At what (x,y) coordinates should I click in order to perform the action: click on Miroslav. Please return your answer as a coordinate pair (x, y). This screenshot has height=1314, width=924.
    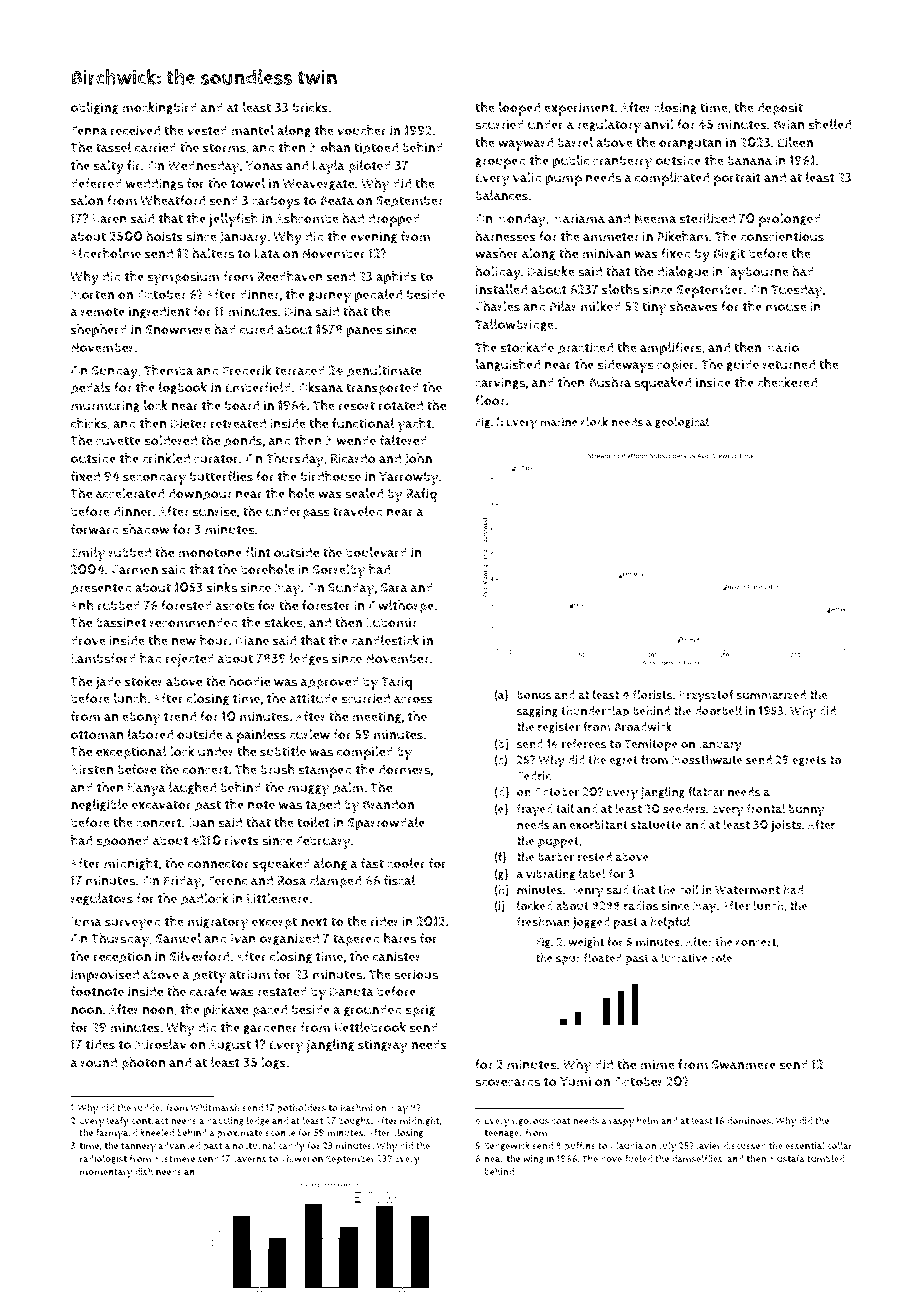
    Looking at the image, I should click on (161, 1044).
